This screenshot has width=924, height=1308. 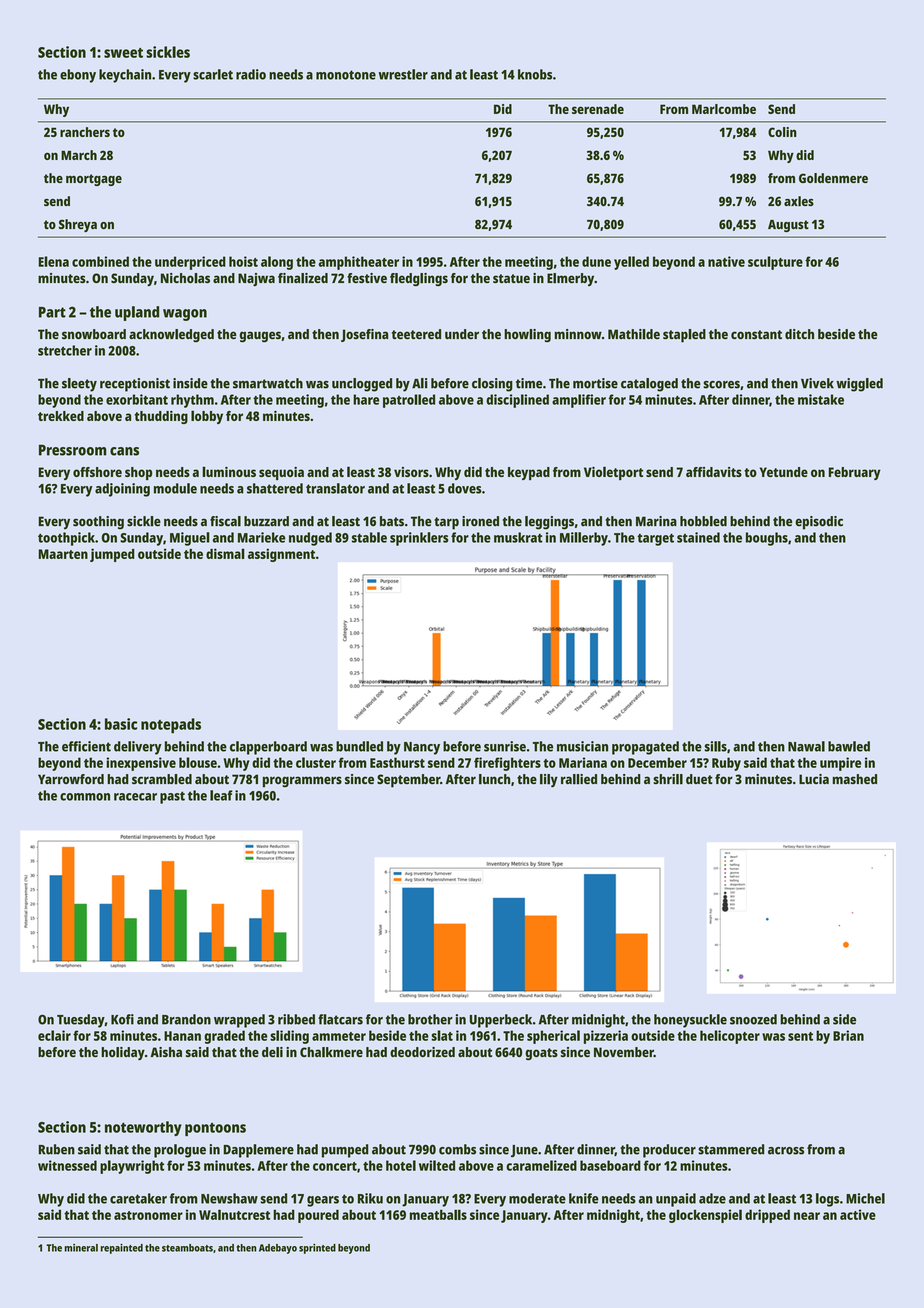 What do you see at coordinates (833, 178) in the screenshot?
I see `Goldenmere` at bounding box center [833, 178].
